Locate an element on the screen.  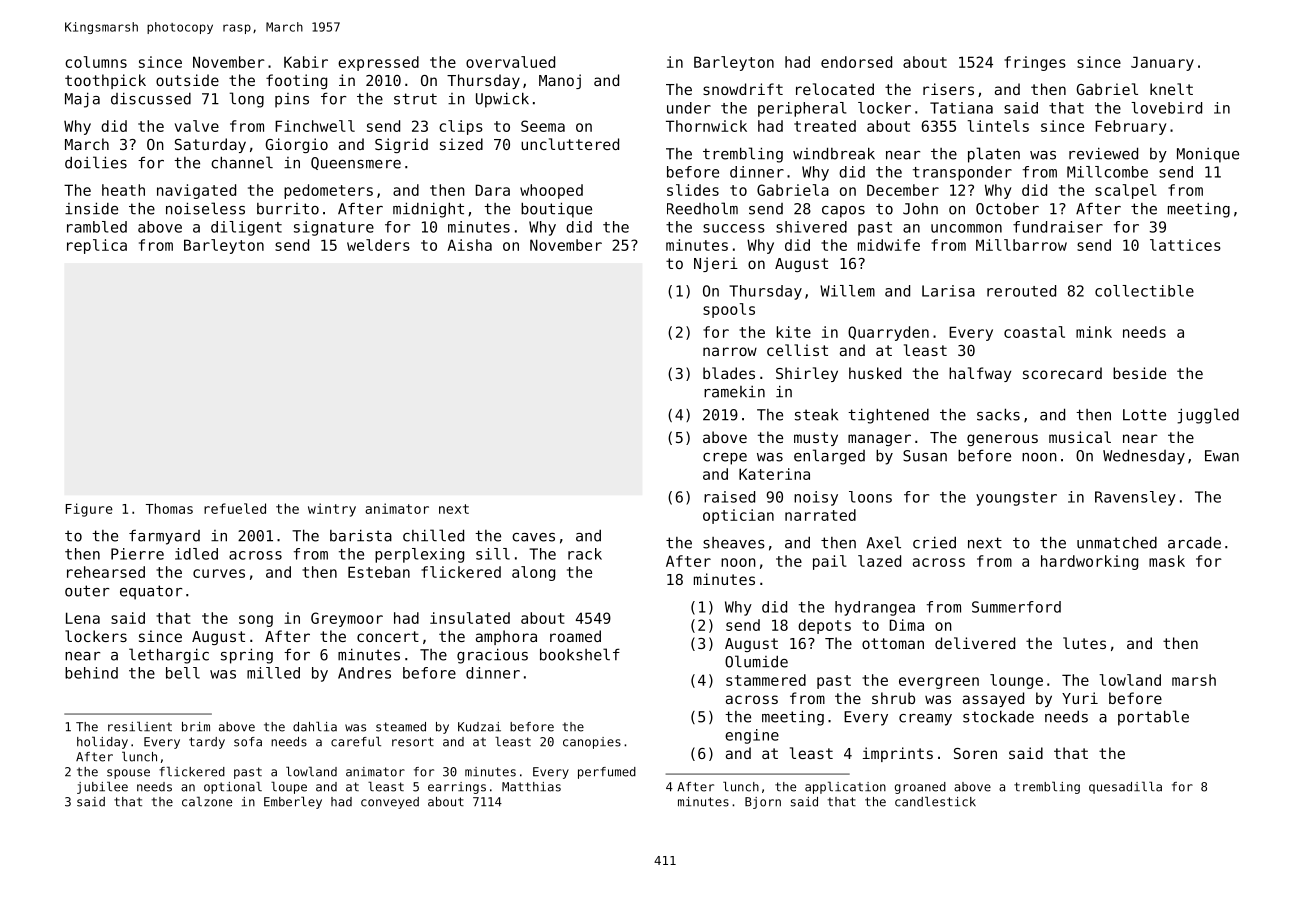
overvalued is located at coordinates (510, 62).
